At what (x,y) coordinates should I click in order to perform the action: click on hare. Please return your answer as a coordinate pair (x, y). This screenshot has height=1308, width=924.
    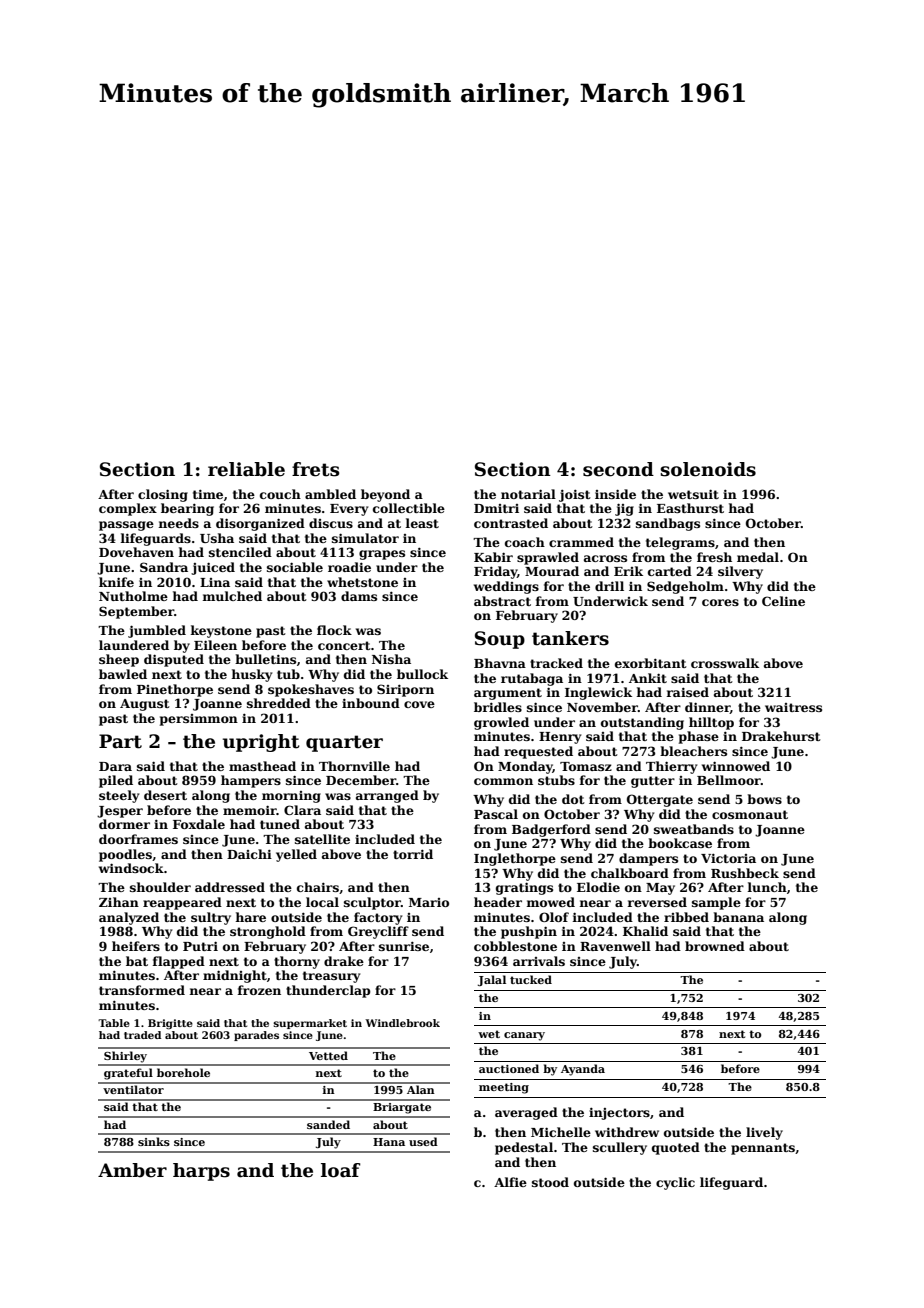
    Looking at the image, I should click on (251, 917).
